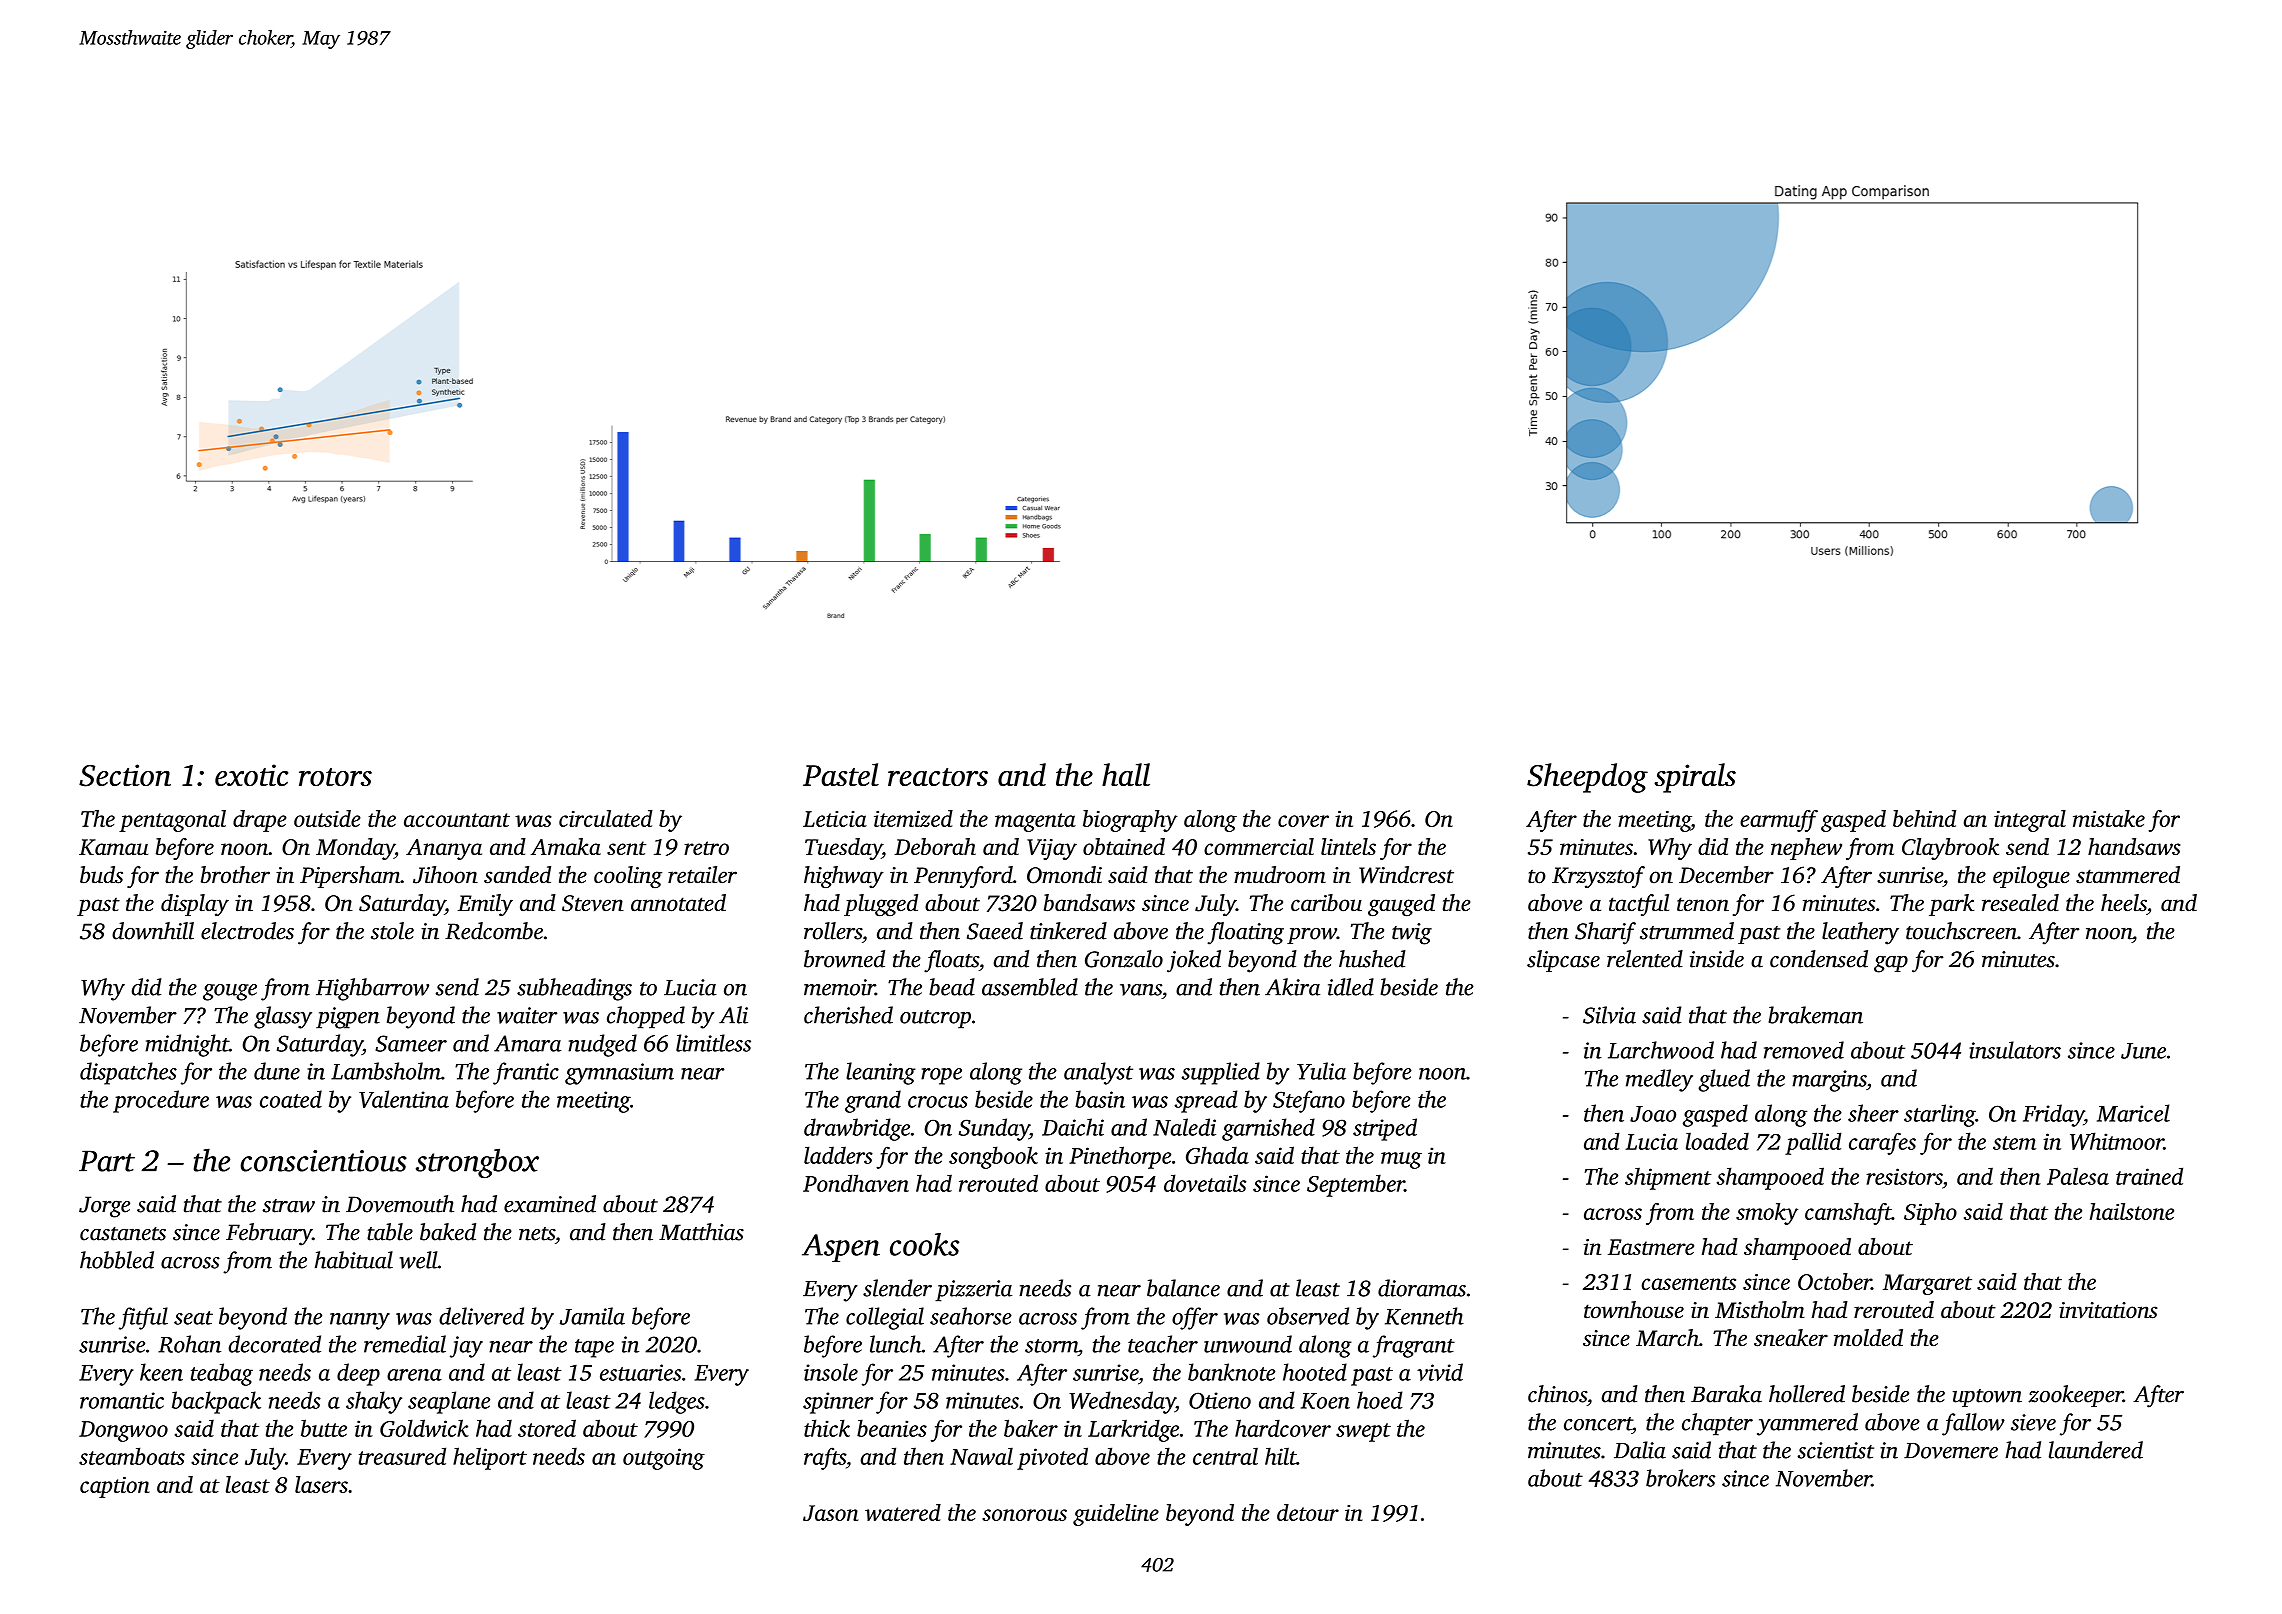 The image size is (2282, 1614). What do you see at coordinates (830, 1513) in the screenshot?
I see `Jason` at bounding box center [830, 1513].
